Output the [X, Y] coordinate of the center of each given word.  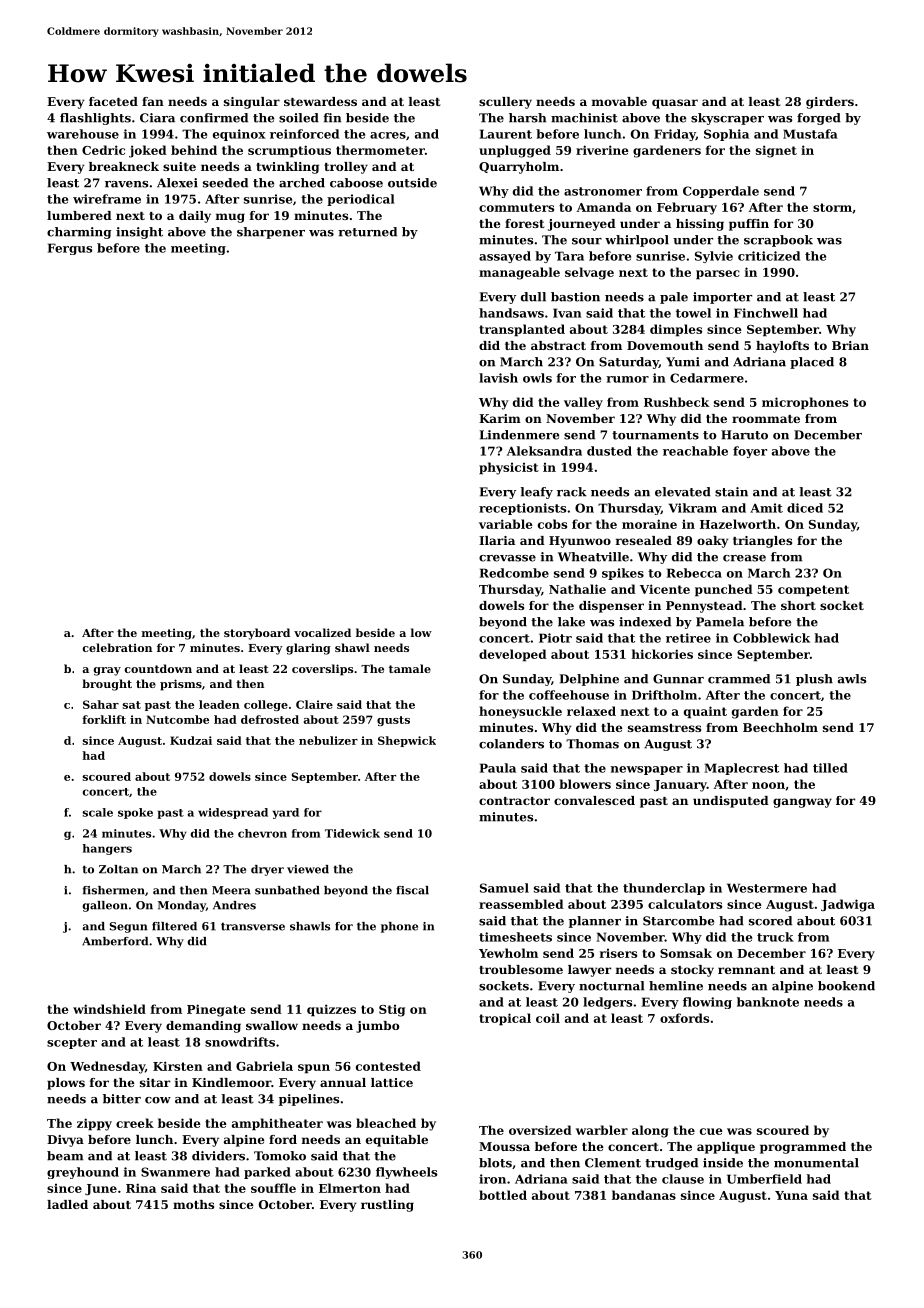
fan [153, 101]
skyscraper [727, 119]
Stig [392, 1011]
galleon [105, 906]
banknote [768, 1002]
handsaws [511, 313]
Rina [141, 1188]
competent [813, 591]
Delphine [589, 680]
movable [619, 101]
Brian [850, 345]
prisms [181, 685]
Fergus [70, 249]
